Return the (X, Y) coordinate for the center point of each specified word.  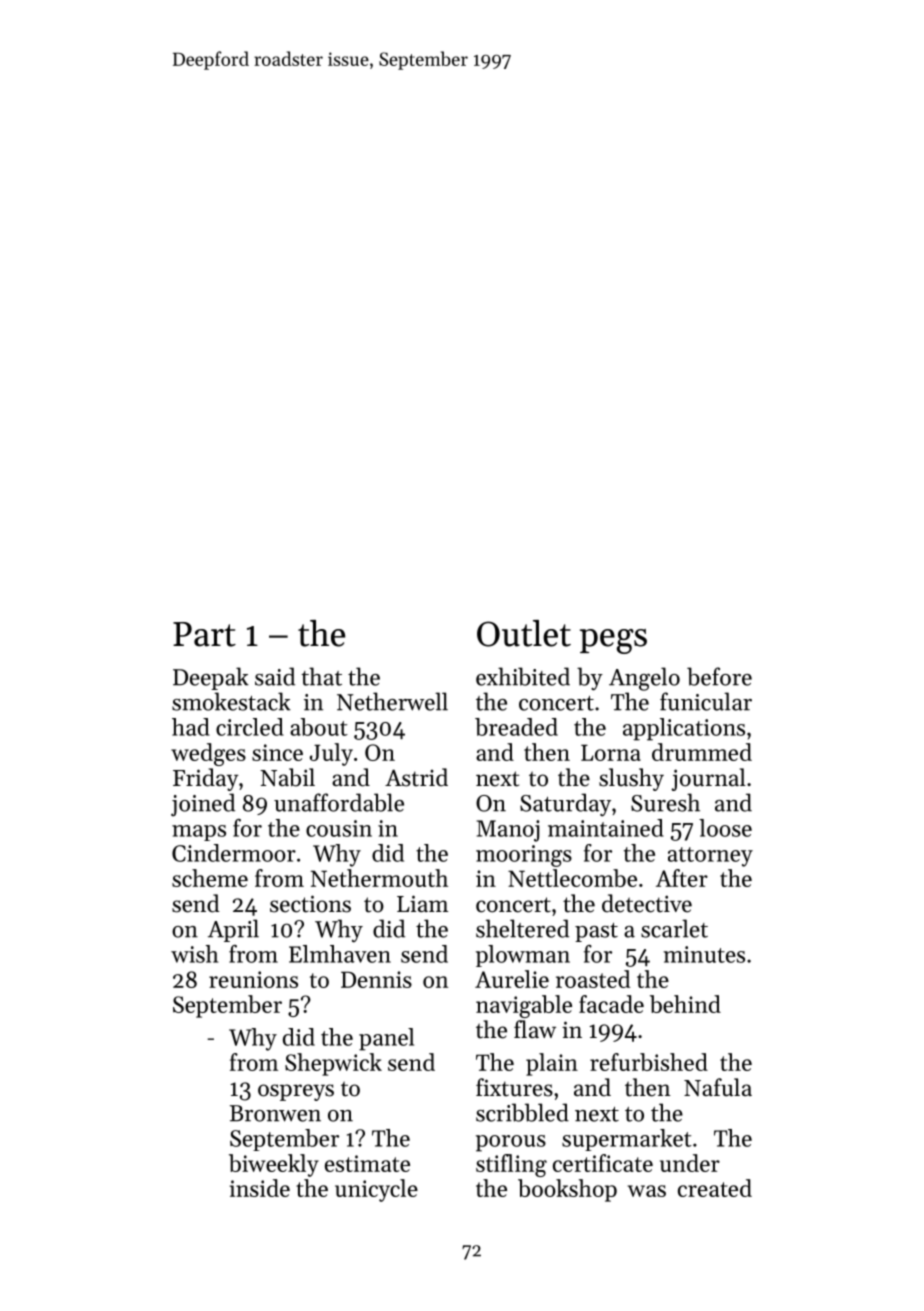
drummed (702, 752)
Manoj (508, 831)
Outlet (524, 633)
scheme (210, 878)
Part (204, 634)
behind (685, 1004)
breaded (516, 727)
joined (203, 805)
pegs (613, 641)
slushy (631, 779)
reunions (253, 979)
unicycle (376, 1190)
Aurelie (512, 979)
